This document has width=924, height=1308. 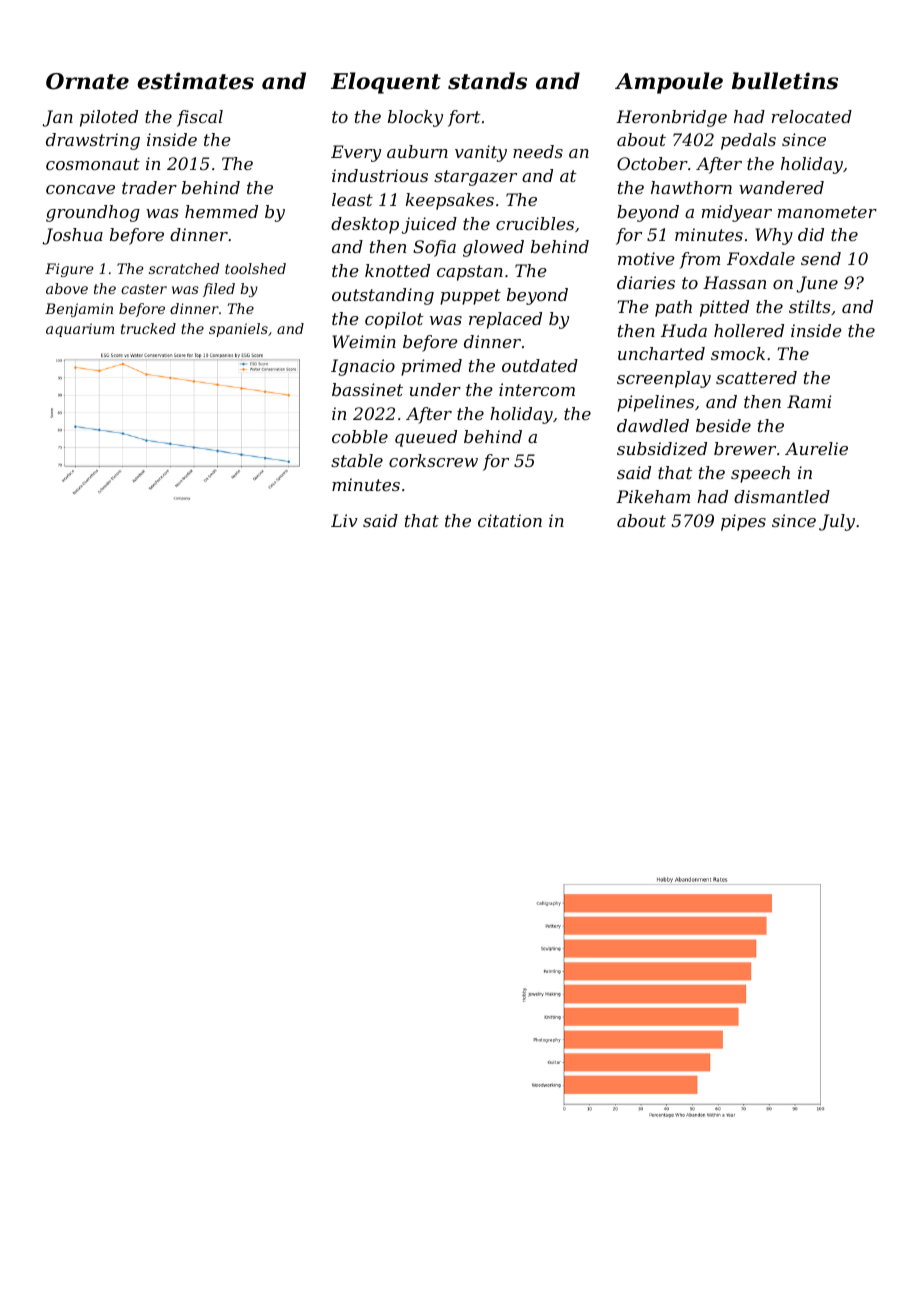 I want to click on stilts, so click(x=809, y=306).
